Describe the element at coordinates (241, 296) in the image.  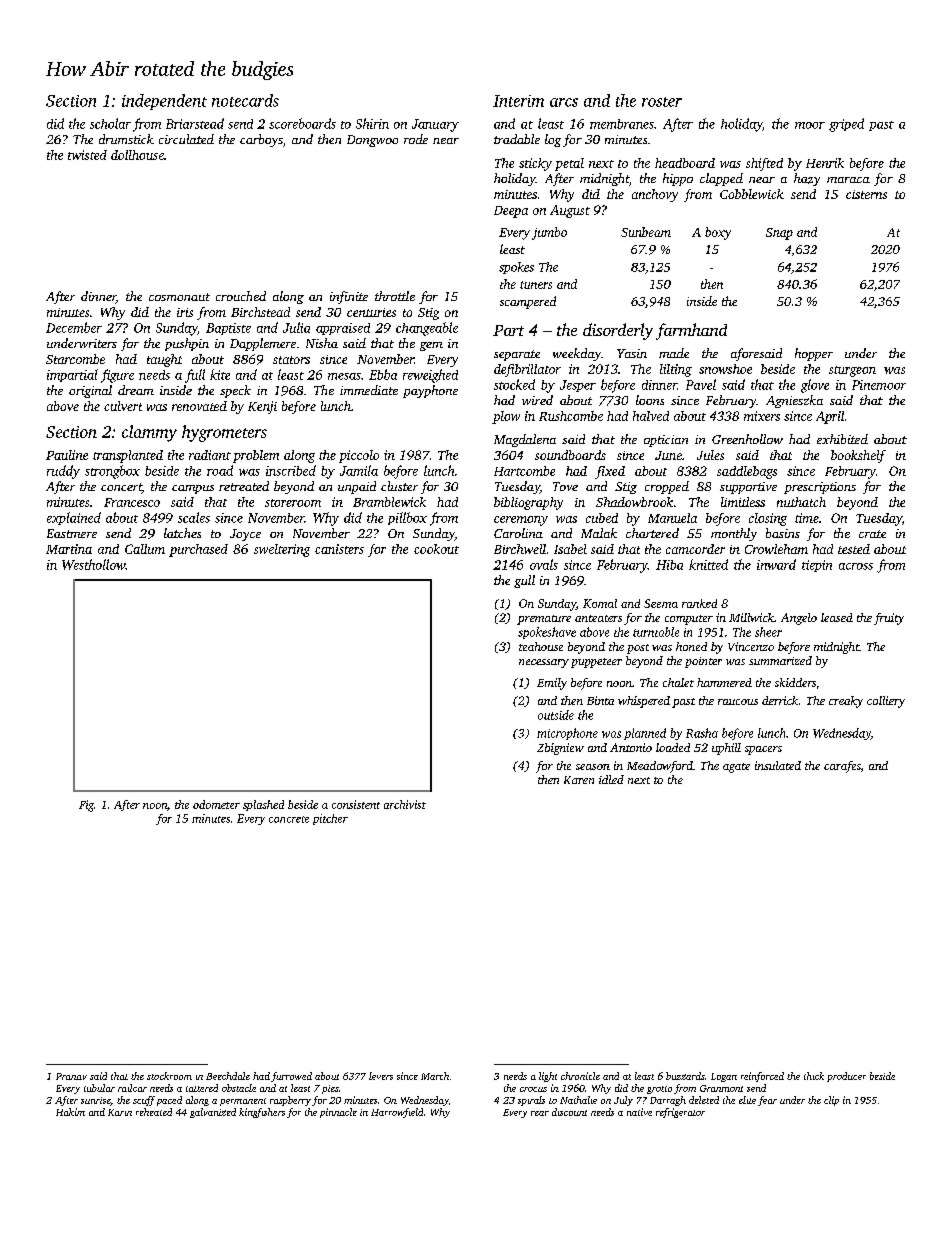
I see `crouched` at that location.
